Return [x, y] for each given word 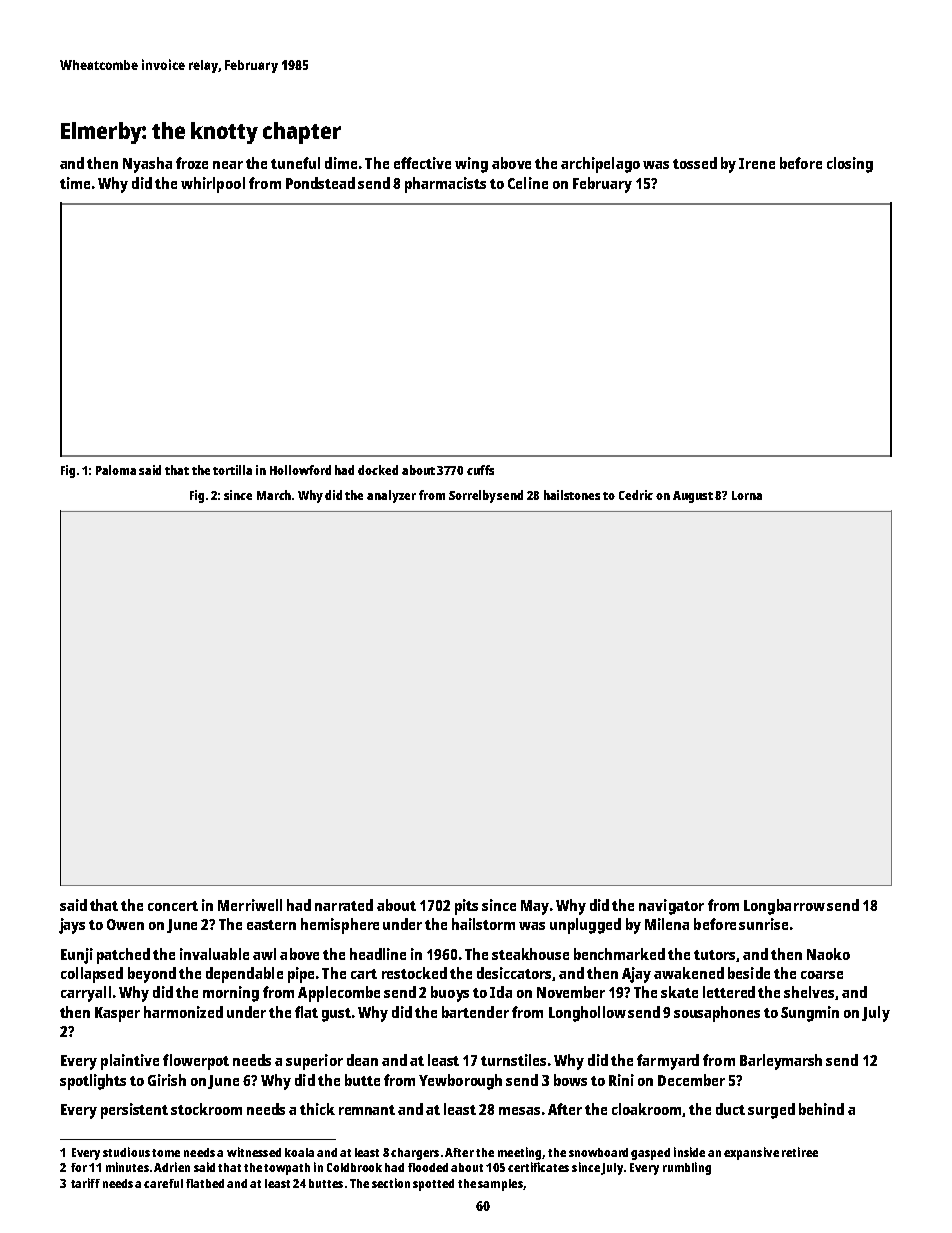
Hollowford [300, 470]
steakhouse [530, 954]
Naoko [828, 954]
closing [850, 165]
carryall [86, 994]
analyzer [391, 496]
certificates [538, 1167]
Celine [528, 183]
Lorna [747, 495]
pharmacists [445, 185]
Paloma [116, 470]
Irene [757, 163]
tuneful [295, 163]
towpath [287, 1169]
